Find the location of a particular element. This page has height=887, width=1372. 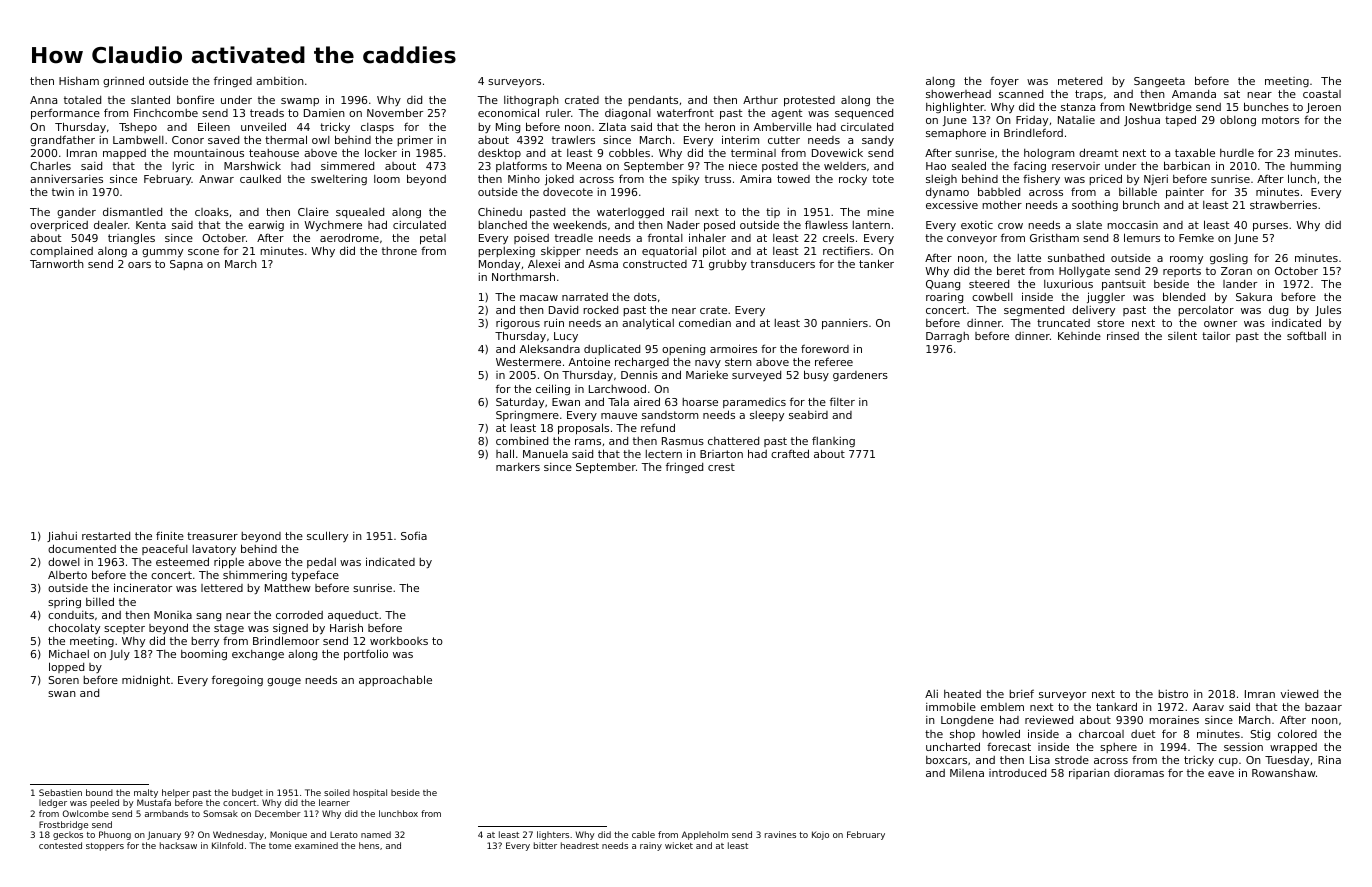

ambition is located at coordinates (280, 81).
